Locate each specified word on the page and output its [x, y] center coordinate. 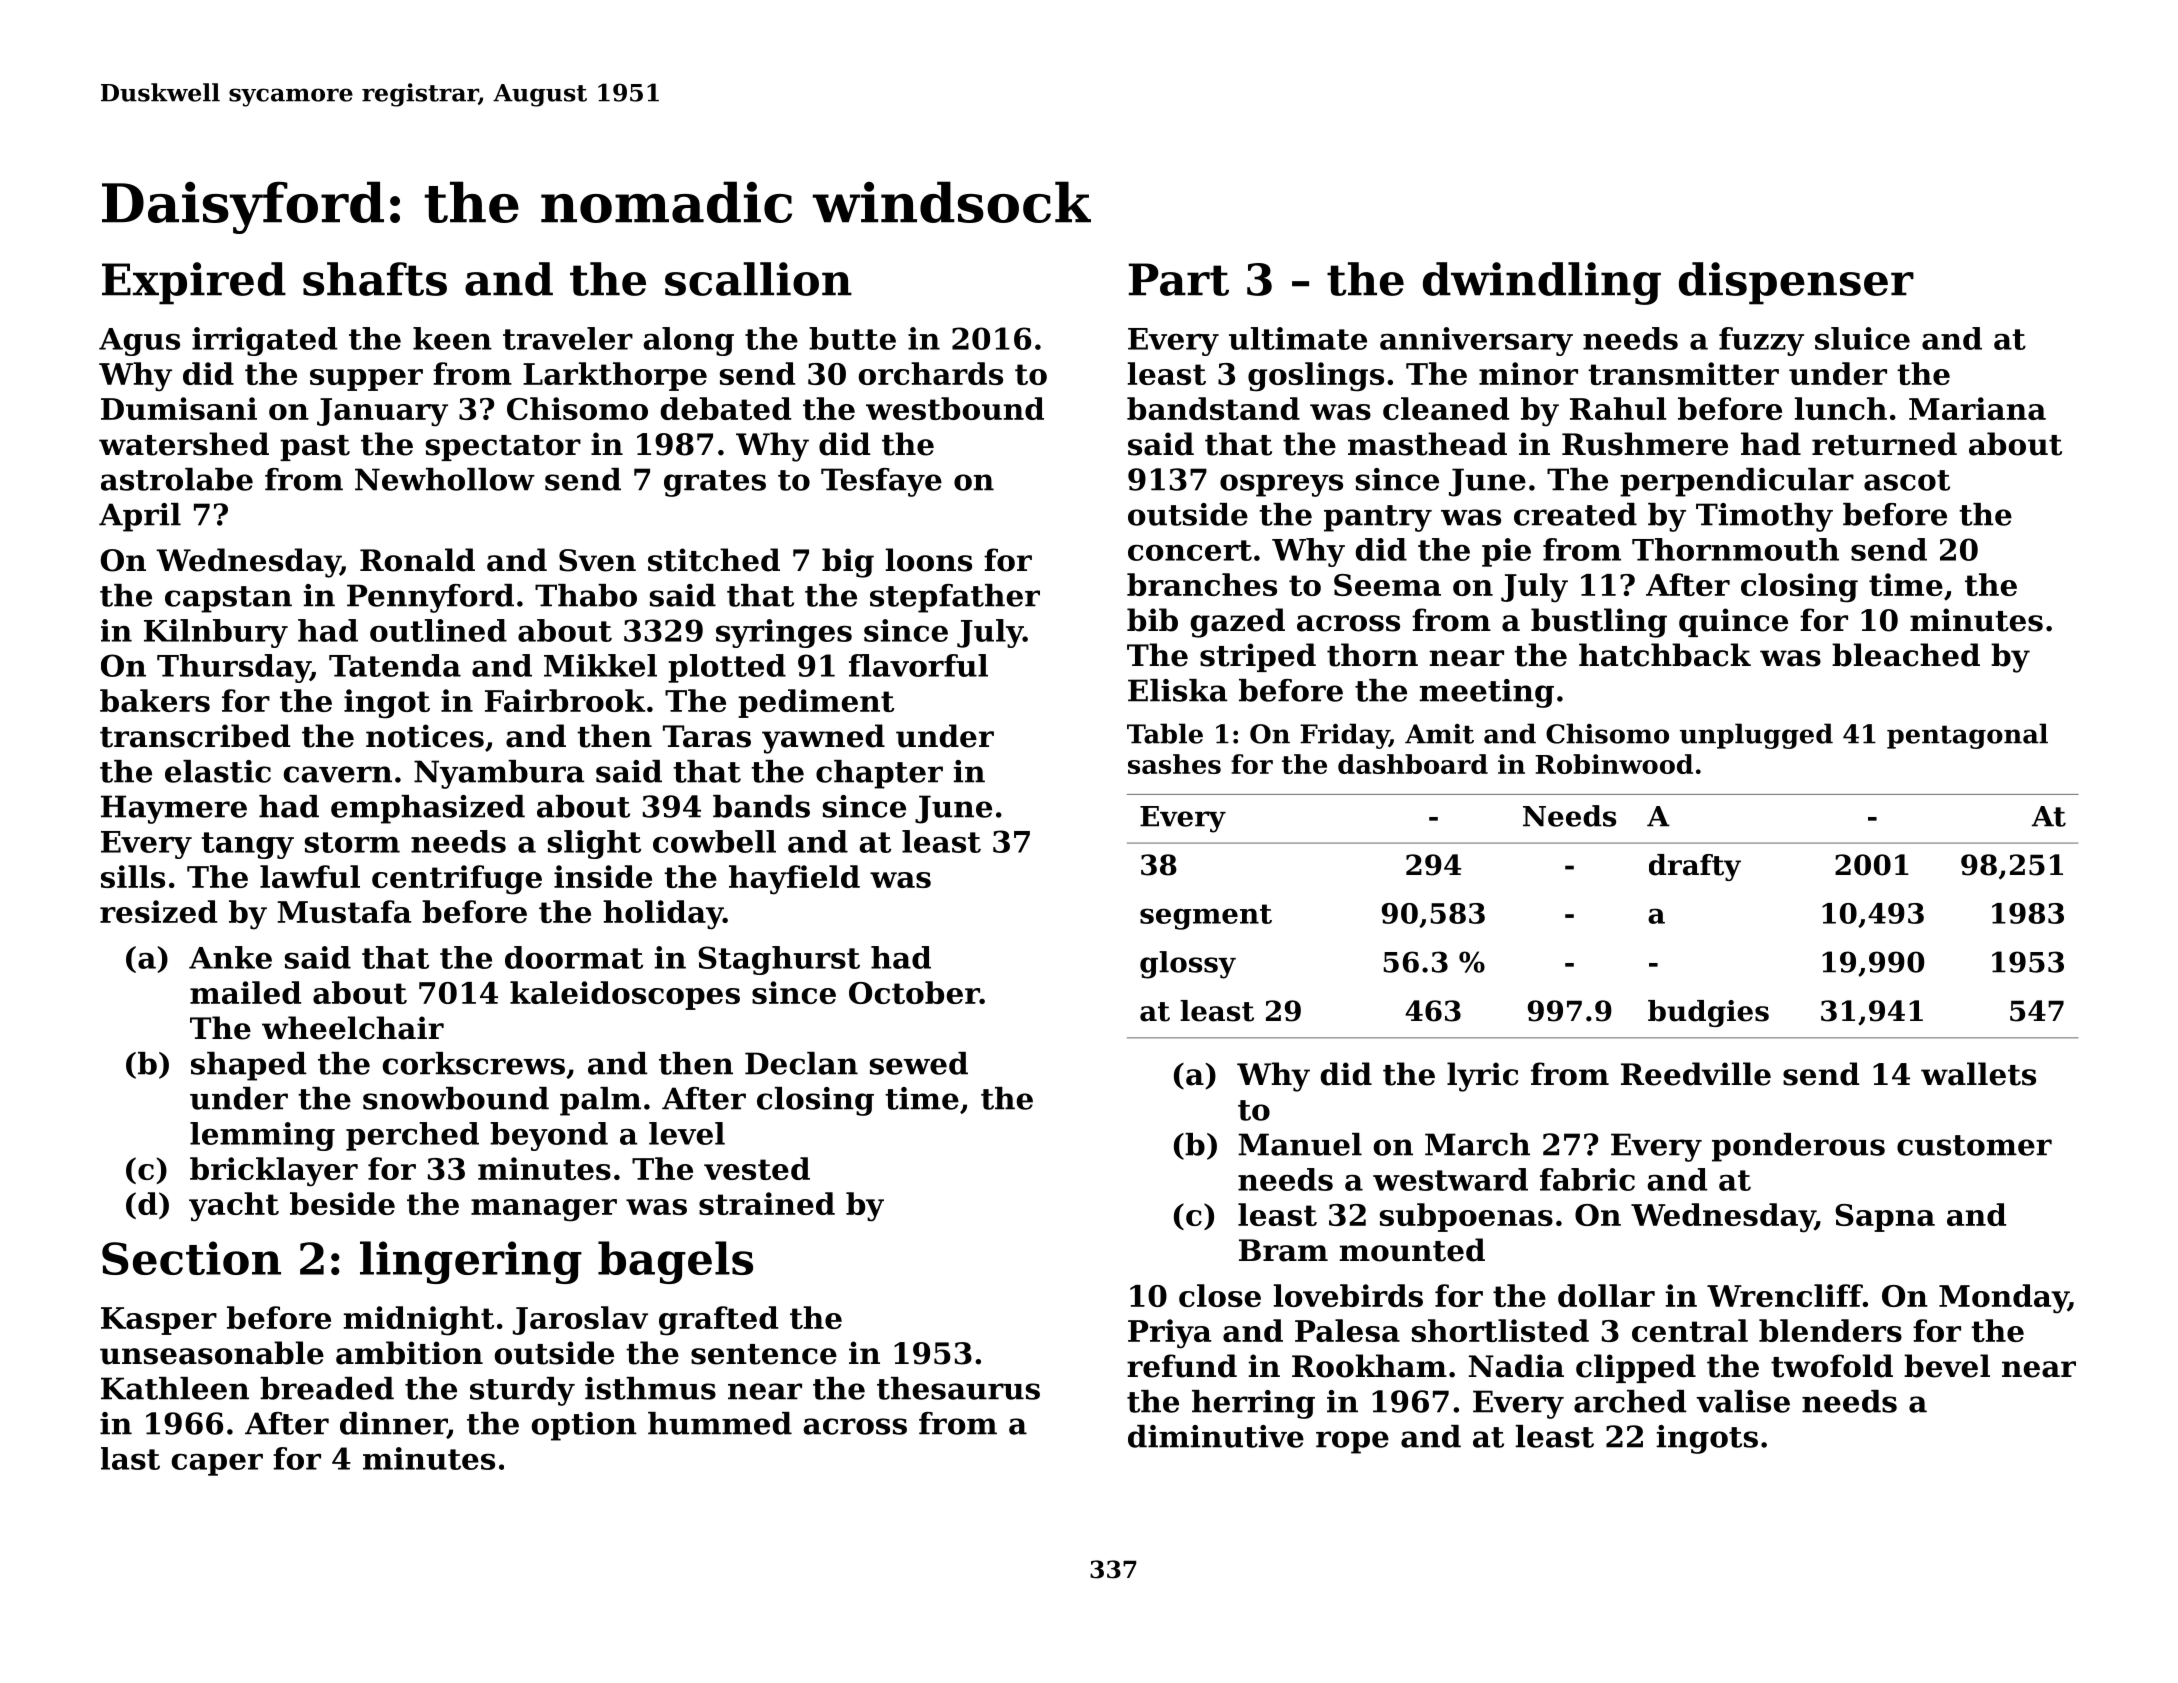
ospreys [1281, 485]
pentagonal [1967, 736]
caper [217, 1465]
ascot [1907, 480]
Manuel [1300, 1144]
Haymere [174, 809]
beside [342, 1203]
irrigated [264, 341]
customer [1974, 1145]
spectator [503, 448]
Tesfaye [881, 482]
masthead [1427, 444]
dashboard [1413, 764]
